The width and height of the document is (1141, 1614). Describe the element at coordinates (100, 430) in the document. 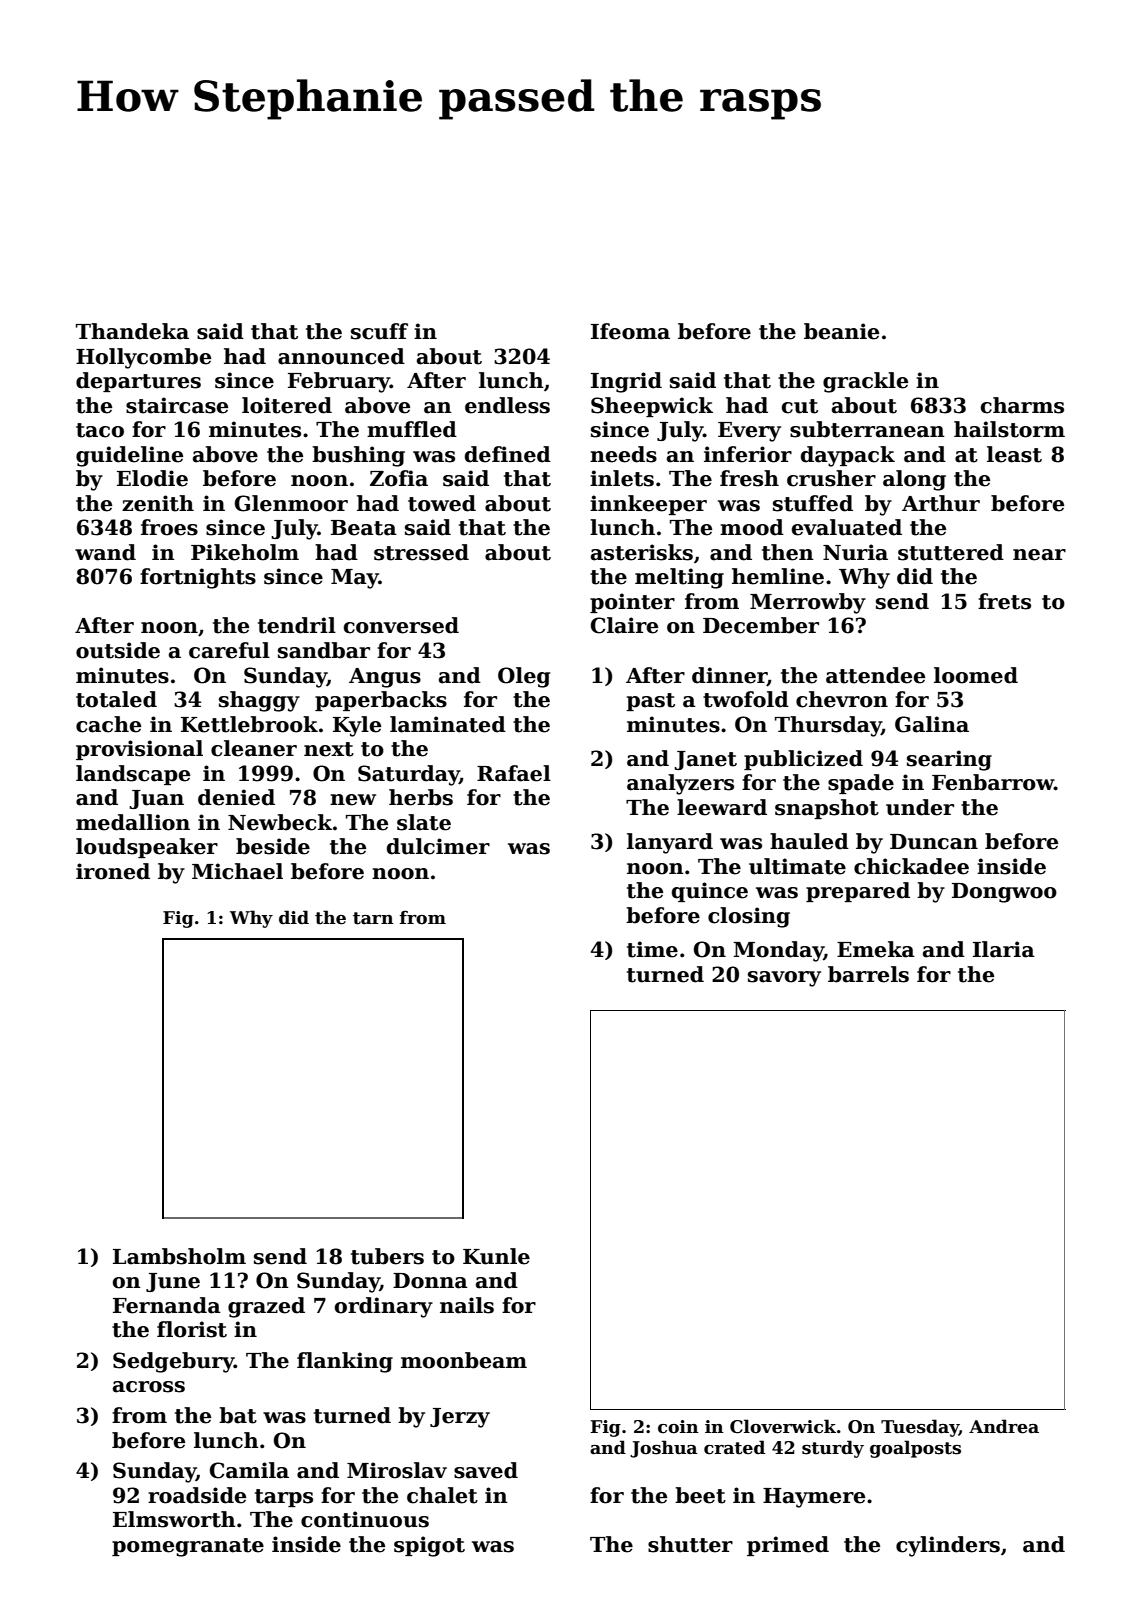

I see `taco` at that location.
